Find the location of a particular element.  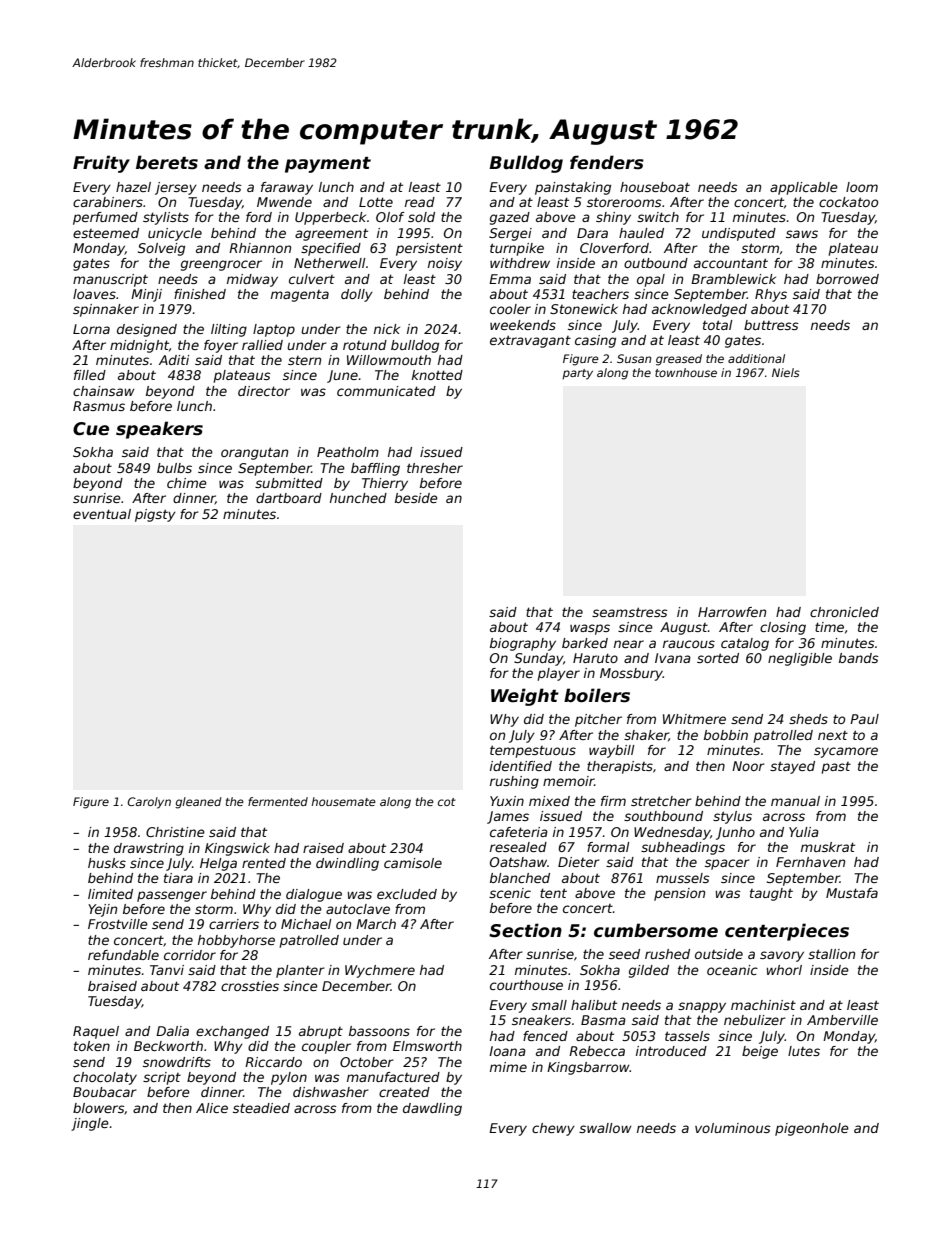

Fruity is located at coordinates (101, 164).
